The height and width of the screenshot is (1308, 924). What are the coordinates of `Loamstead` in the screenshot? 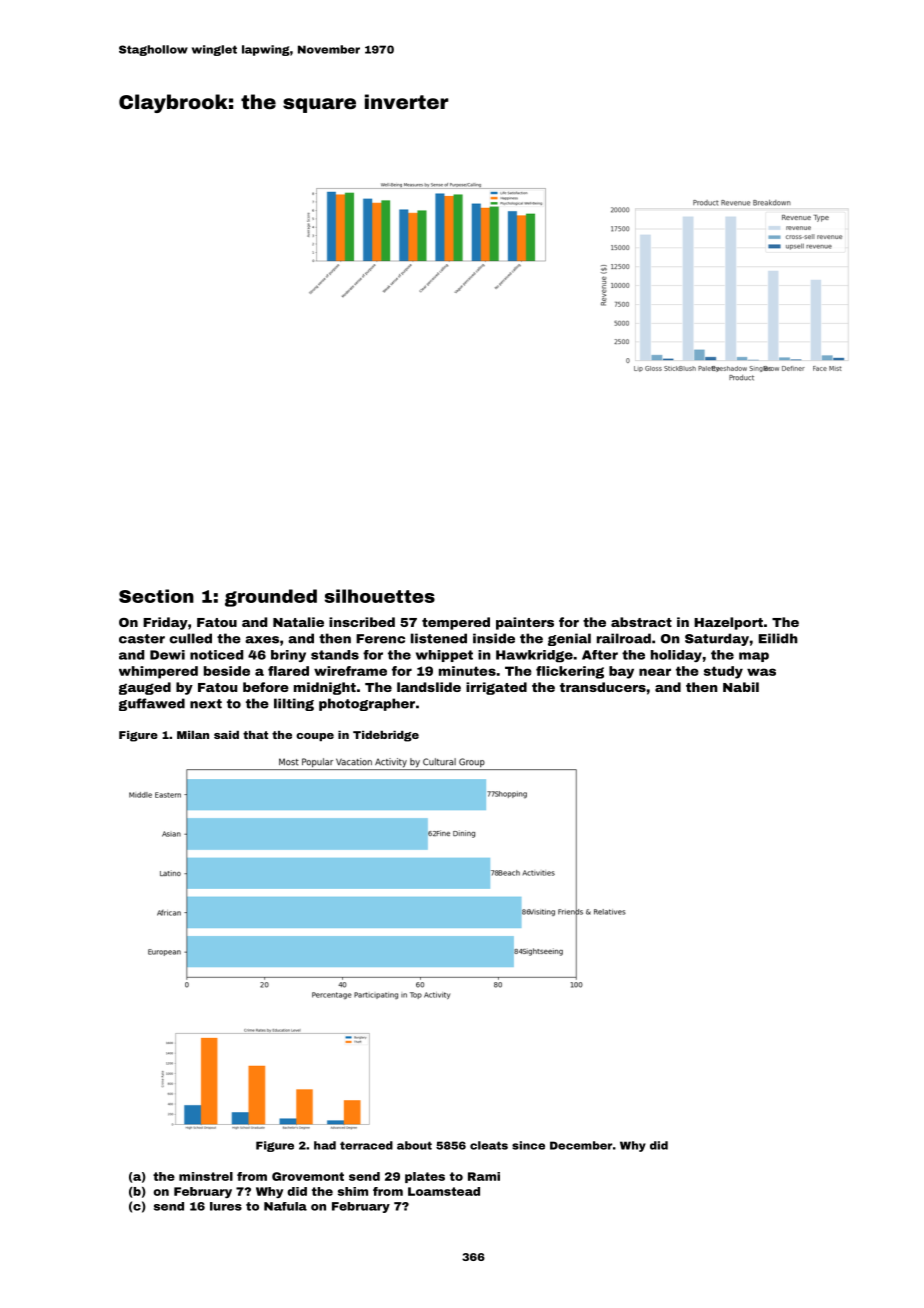 It's located at (444, 1191).
